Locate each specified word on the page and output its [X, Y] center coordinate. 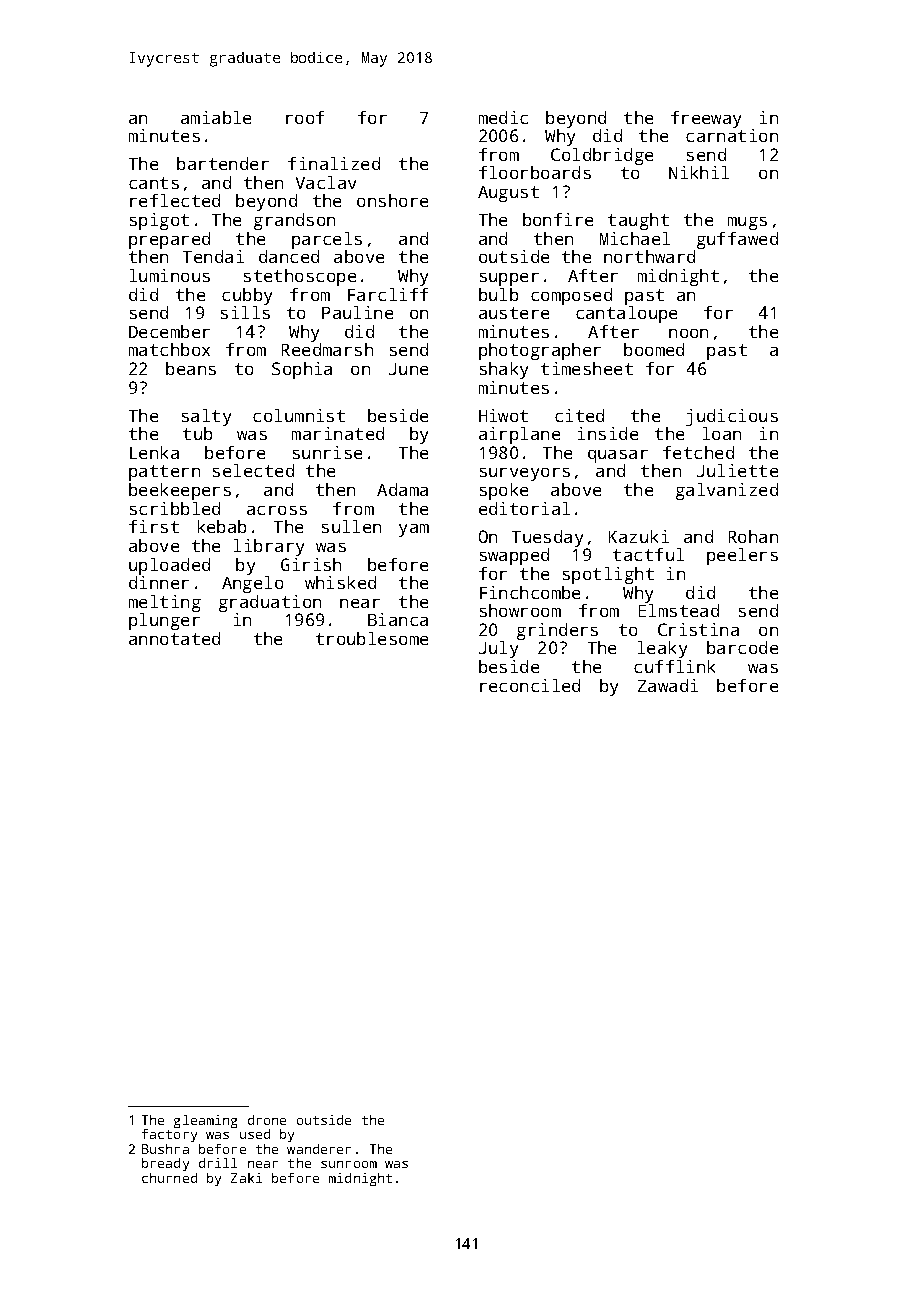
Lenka [154, 452]
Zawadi [668, 685]
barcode [742, 647]
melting [165, 603]
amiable [216, 117]
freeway [706, 119]
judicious [732, 417]
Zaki [246, 1178]
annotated [174, 638]
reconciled [530, 685]
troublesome [372, 638]
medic [503, 117]
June [408, 369]
